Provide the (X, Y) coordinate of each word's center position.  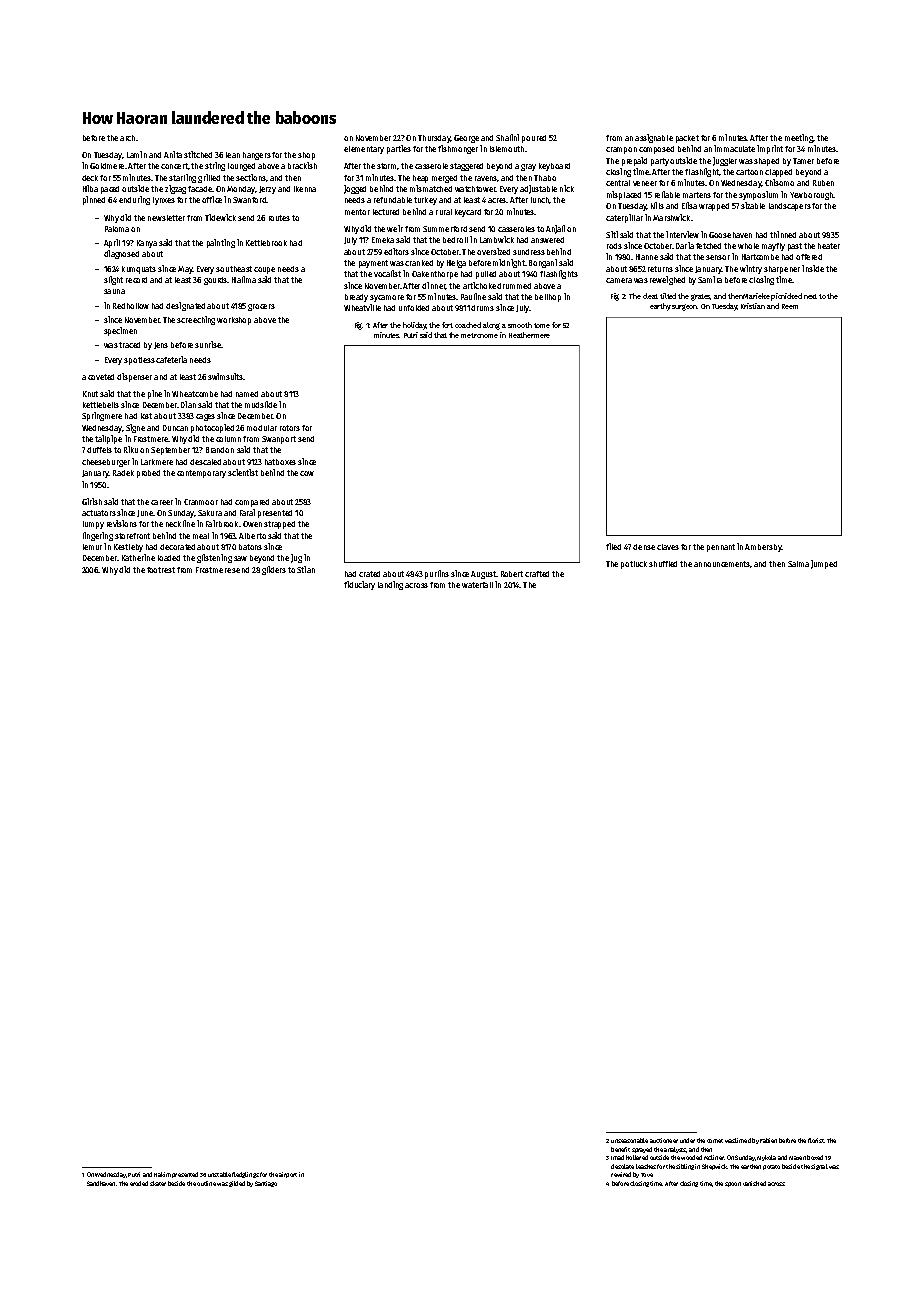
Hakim (162, 1174)
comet (715, 1141)
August (483, 575)
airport (288, 1175)
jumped (824, 564)
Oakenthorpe (435, 275)
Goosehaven (730, 235)
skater (158, 1183)
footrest (161, 570)
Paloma (117, 229)
